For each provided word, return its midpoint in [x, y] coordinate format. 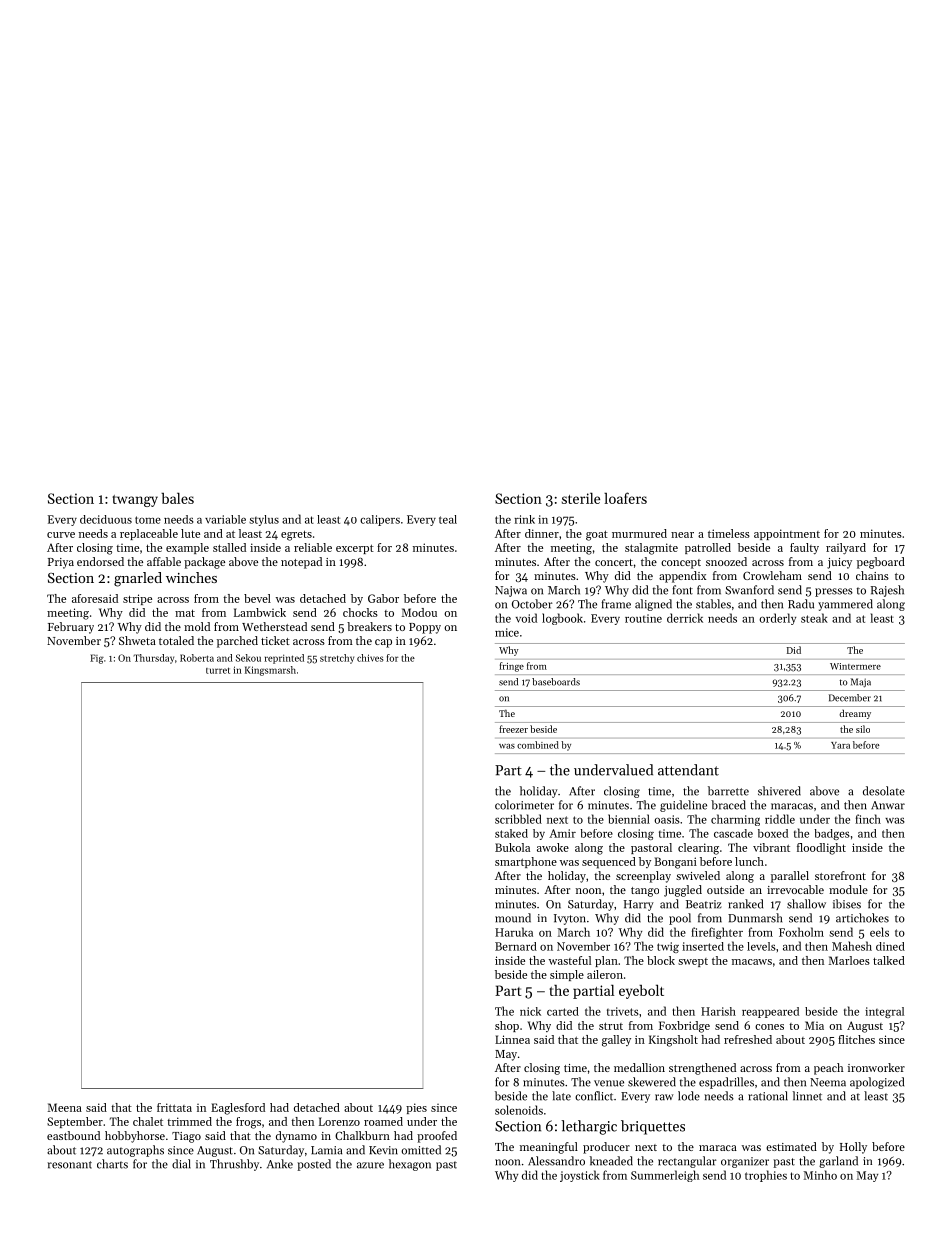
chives [370, 658]
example [187, 548]
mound [513, 918]
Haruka [514, 932]
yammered [845, 605]
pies [416, 1108]
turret [218, 670]
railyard [846, 549]
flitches [856, 1039]
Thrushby [234, 1165]
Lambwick [260, 612]
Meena [65, 1107]
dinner [542, 533]
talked [889, 960]
